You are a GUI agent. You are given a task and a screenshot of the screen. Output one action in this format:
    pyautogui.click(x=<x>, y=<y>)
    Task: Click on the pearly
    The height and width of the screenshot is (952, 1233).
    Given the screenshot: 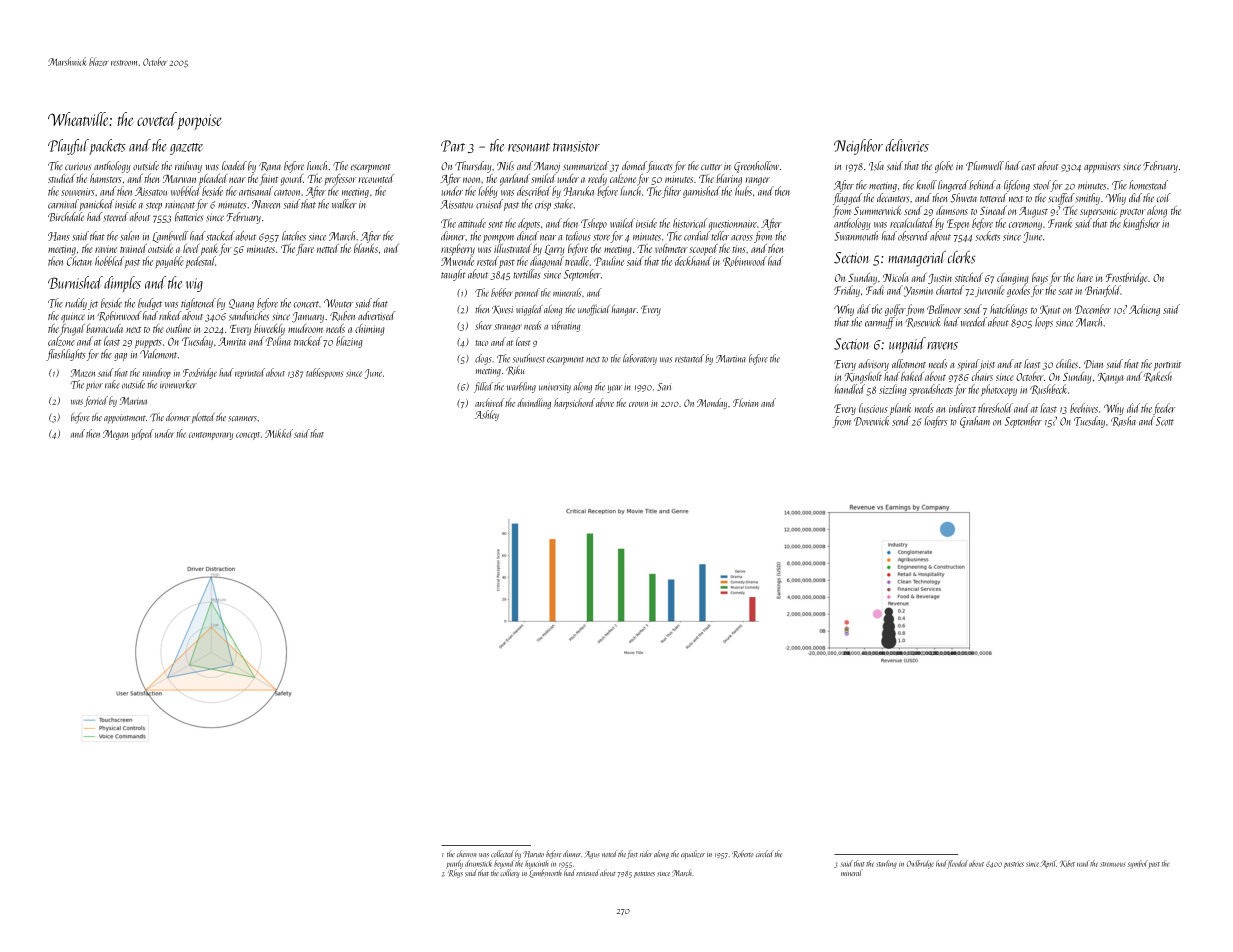 What is the action you would take?
    pyautogui.click(x=454, y=864)
